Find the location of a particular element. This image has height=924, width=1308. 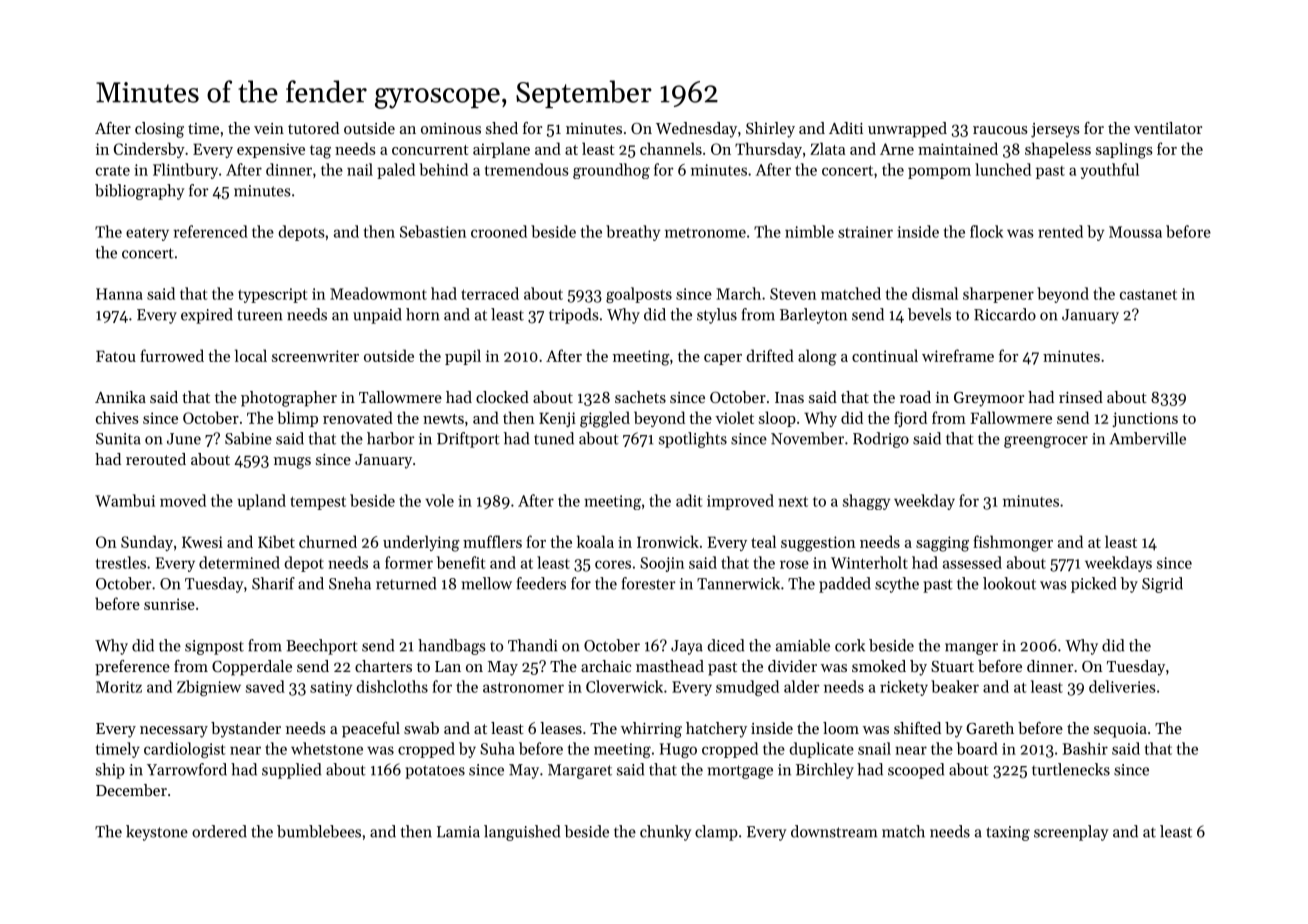

Tallowmere is located at coordinates (400, 397).
